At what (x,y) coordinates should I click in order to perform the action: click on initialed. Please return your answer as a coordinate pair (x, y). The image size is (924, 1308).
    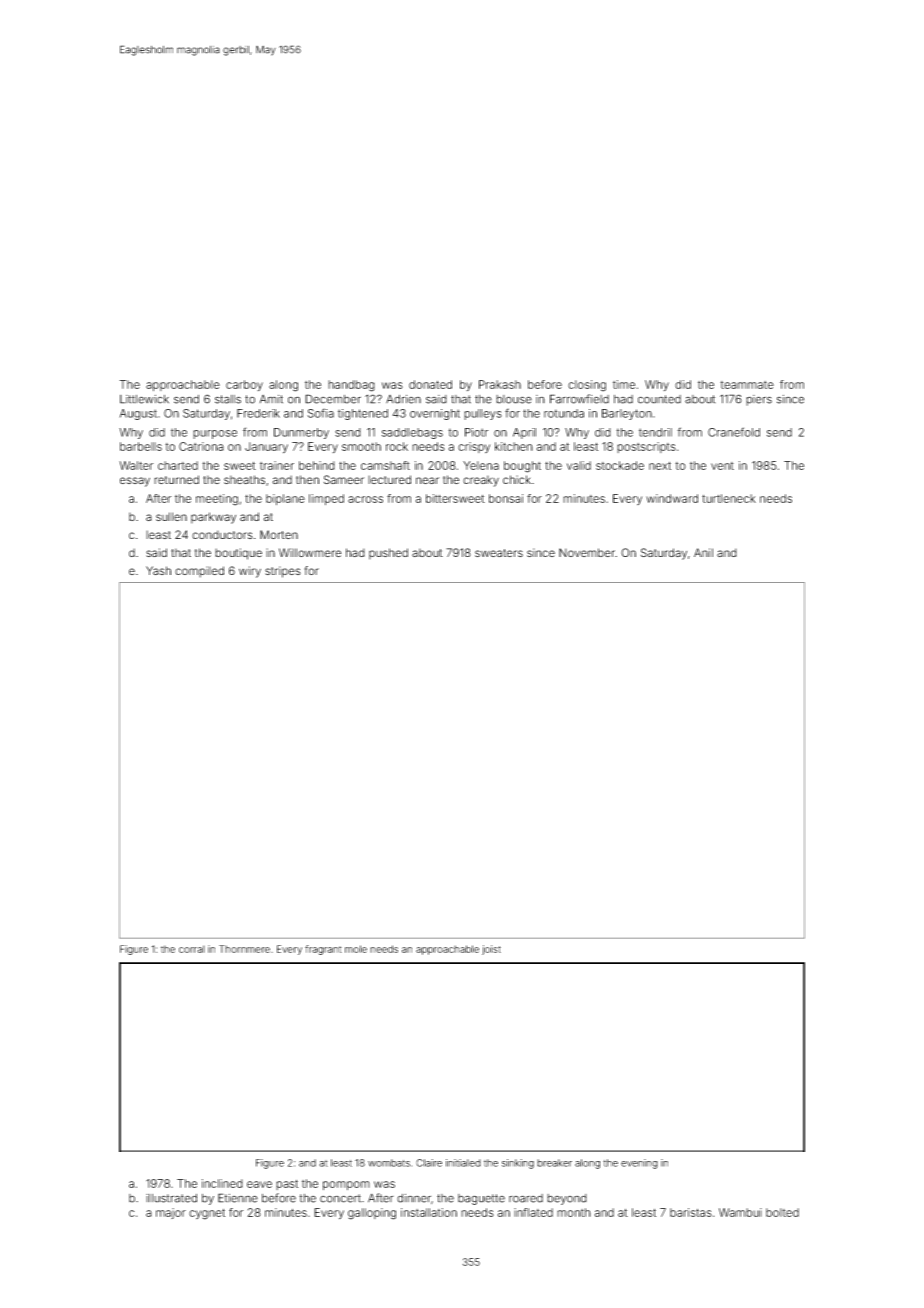
    Looking at the image, I should click on (463, 1163).
